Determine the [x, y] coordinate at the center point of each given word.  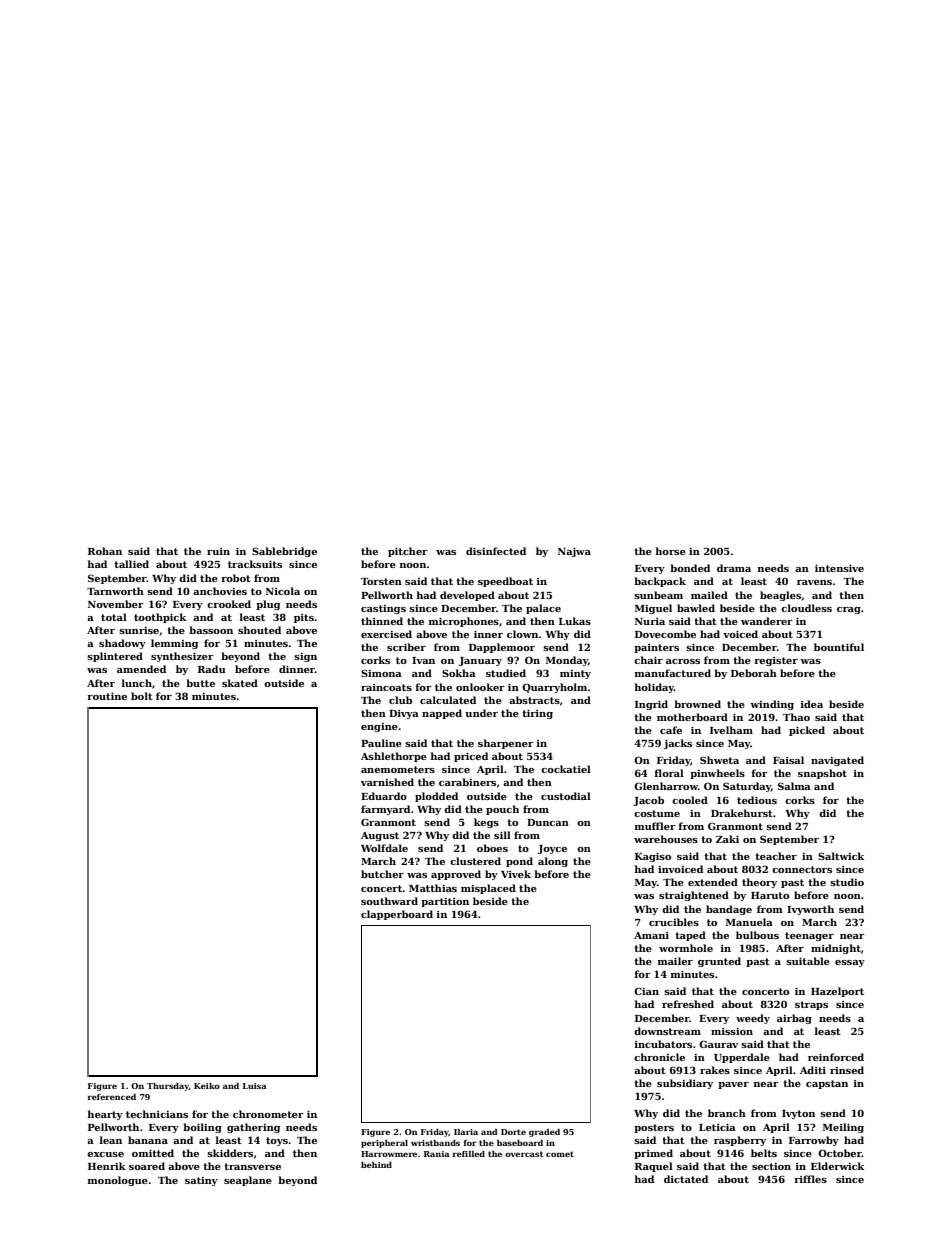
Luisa [254, 1086]
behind [376, 1165]
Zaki [727, 839]
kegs [486, 823]
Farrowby [814, 1141]
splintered [115, 657]
